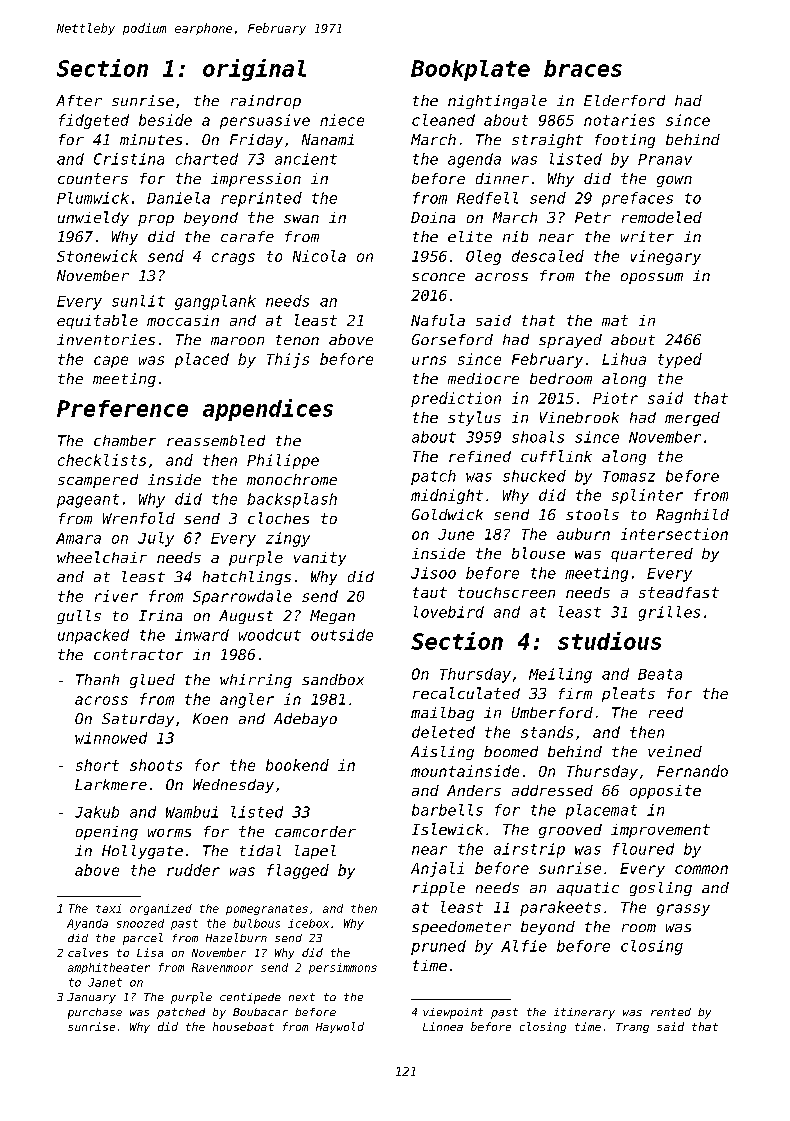 The height and width of the document is (1121, 790). What do you see at coordinates (470, 70) in the document?
I see `Bookplate` at bounding box center [470, 70].
